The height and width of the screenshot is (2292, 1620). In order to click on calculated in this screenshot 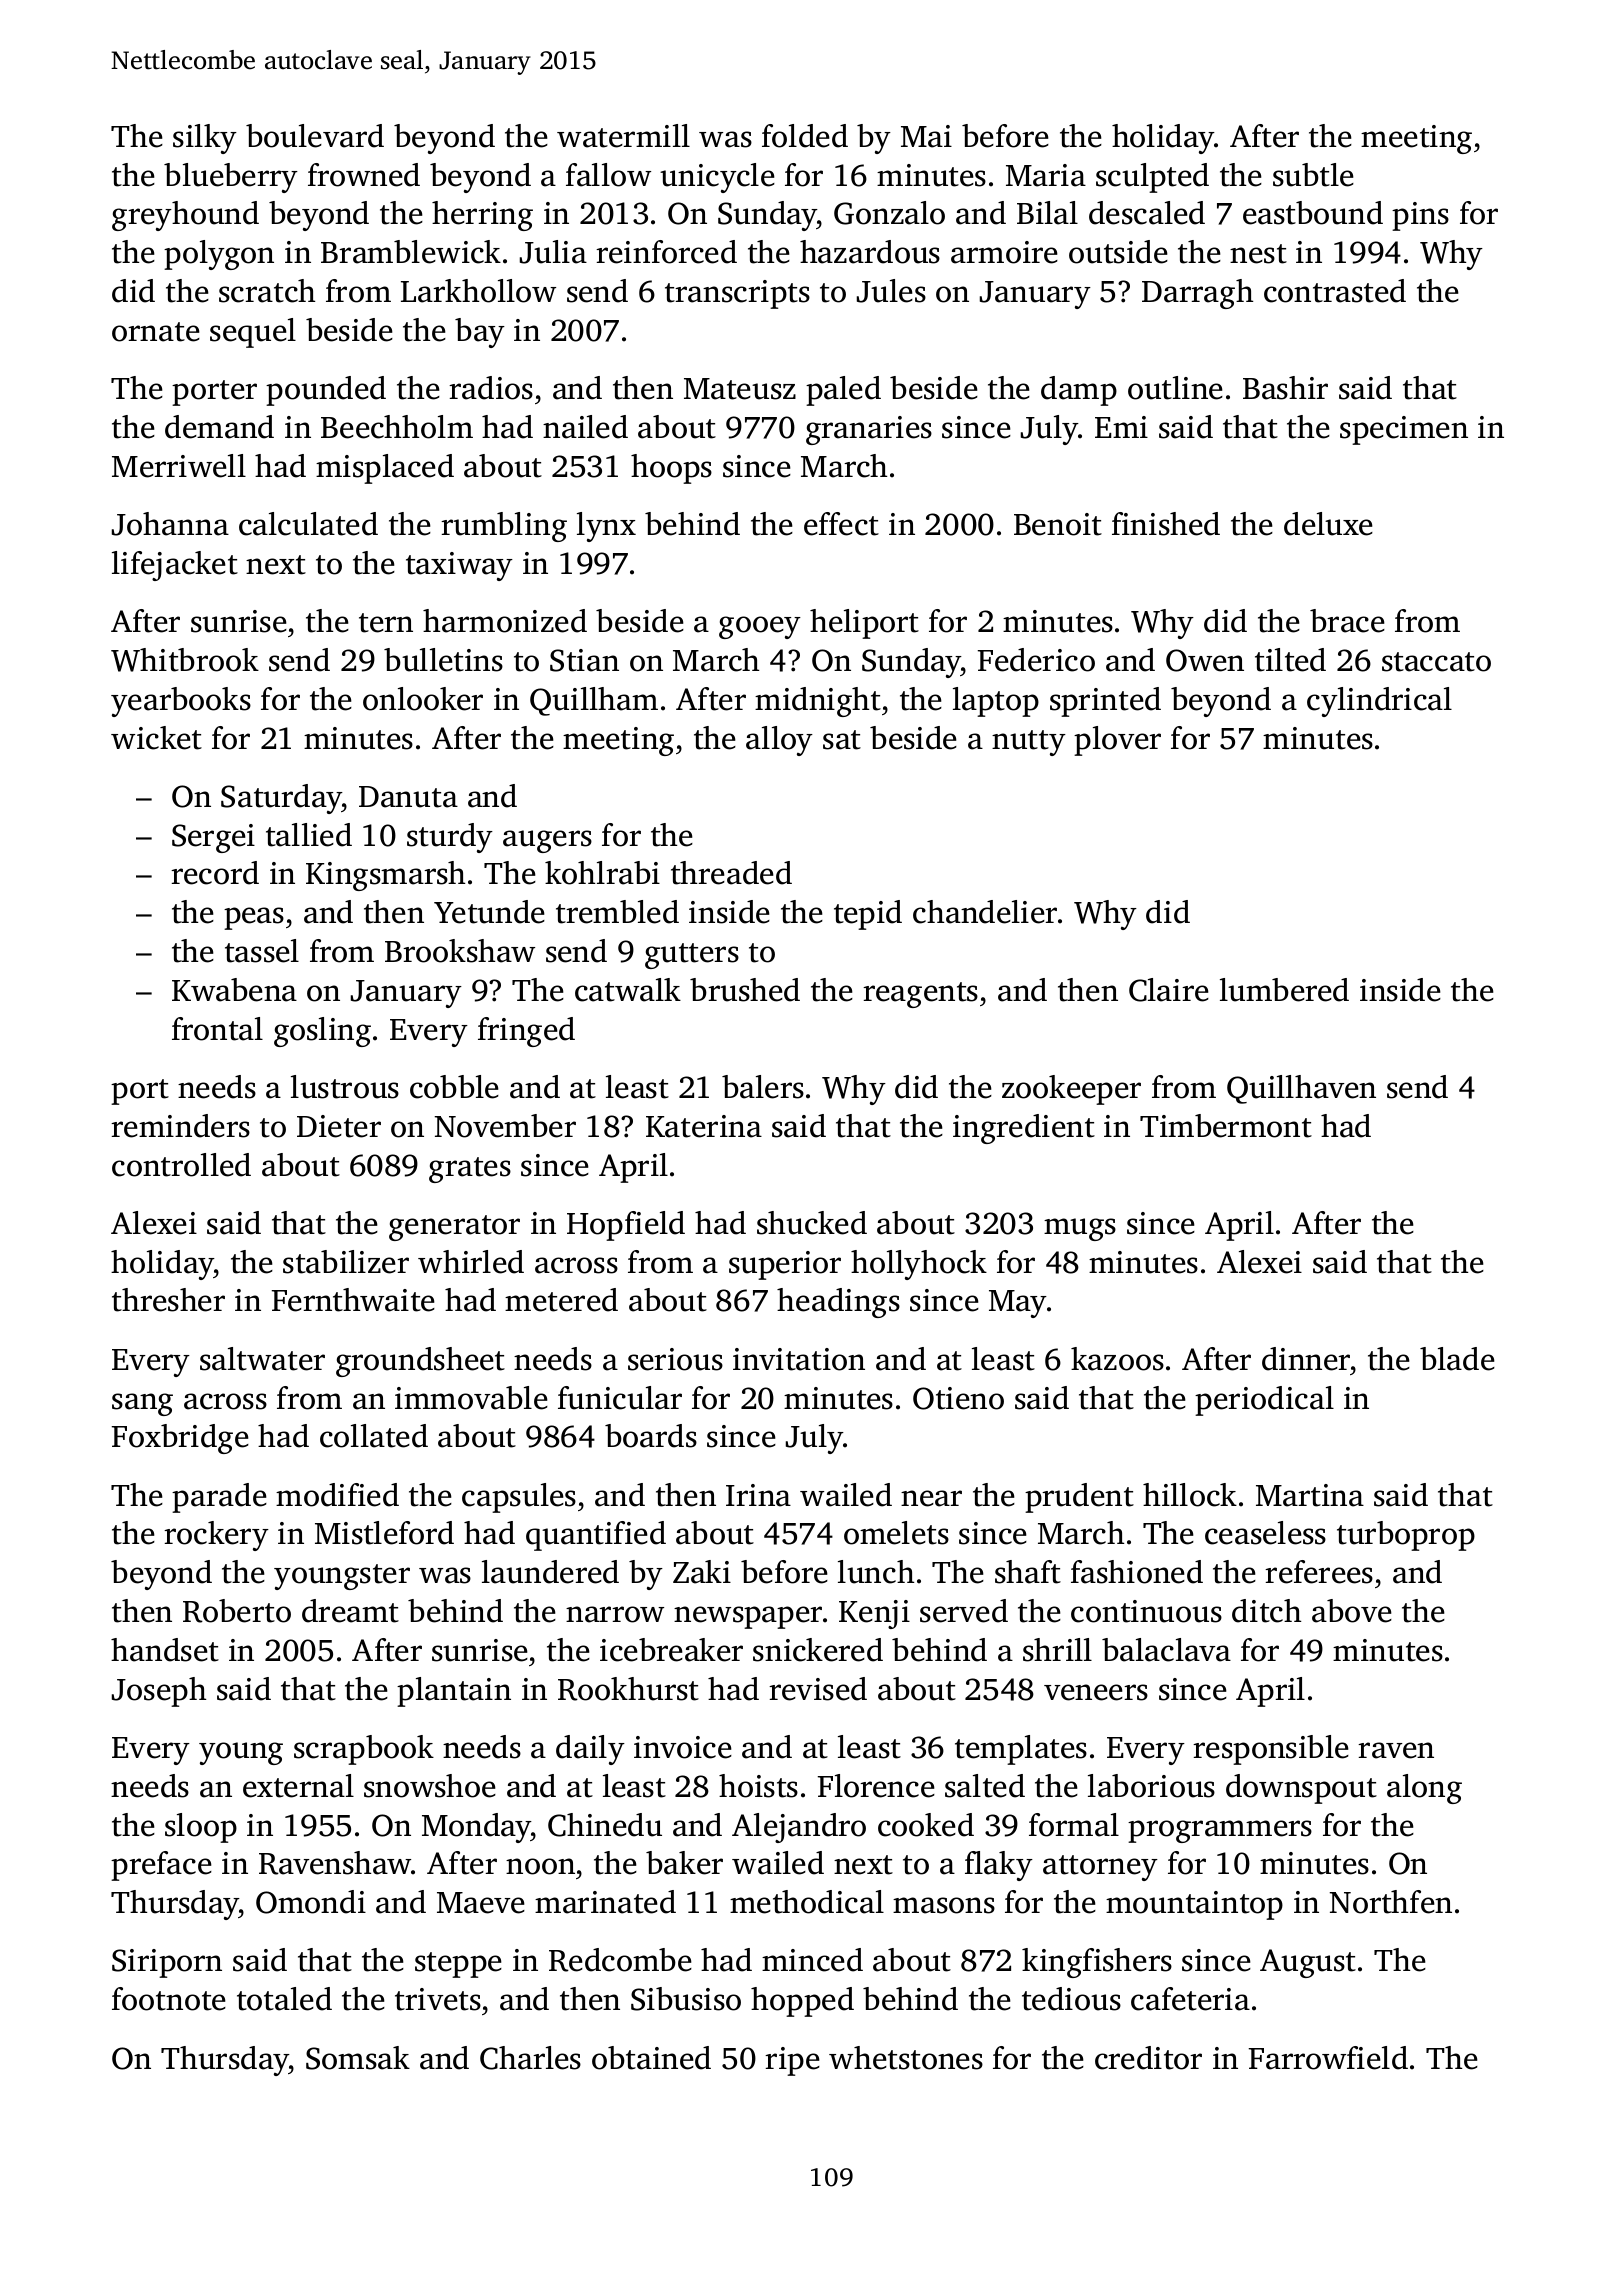, I will do `click(308, 524)`.
